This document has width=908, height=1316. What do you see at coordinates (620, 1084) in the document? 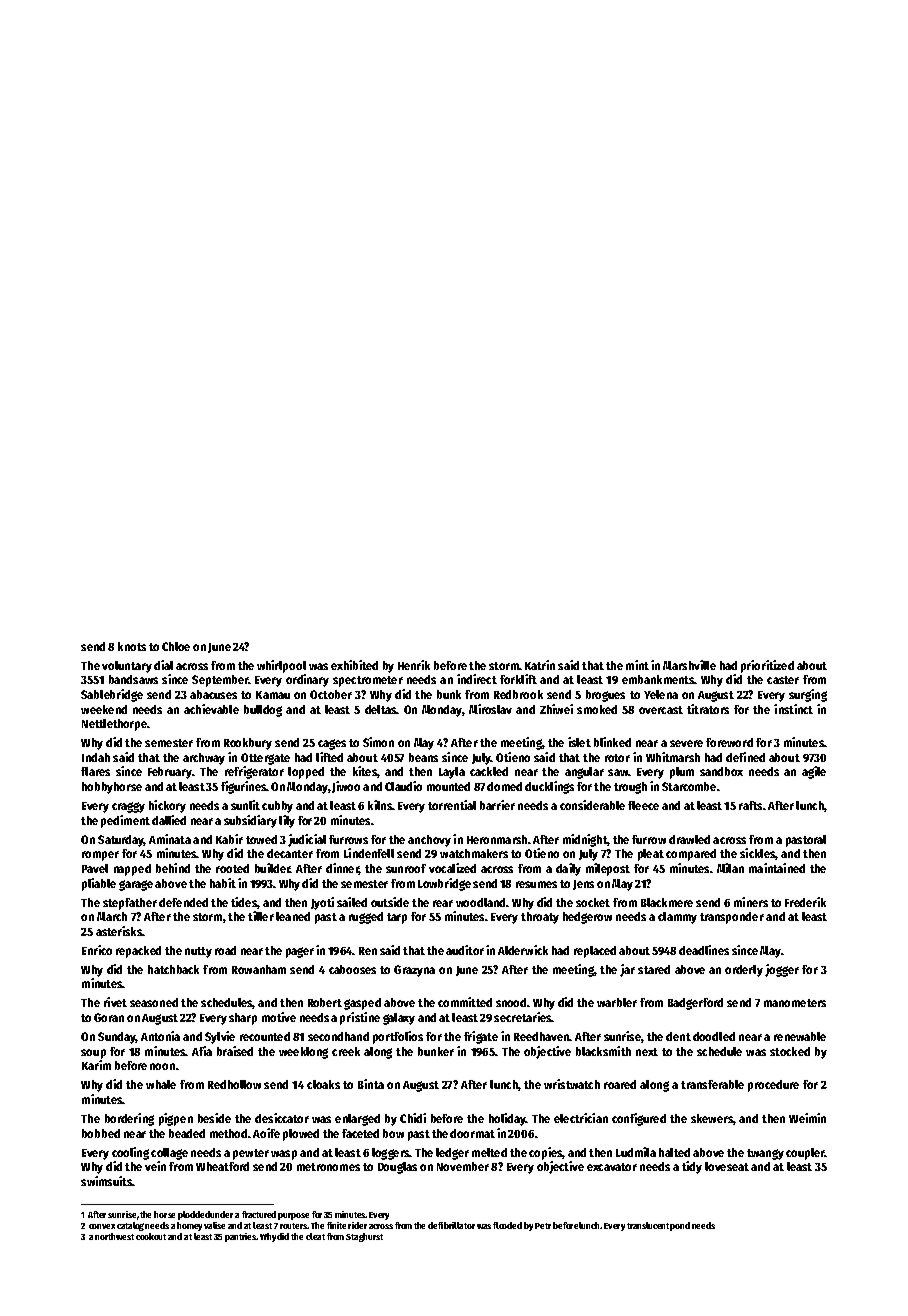
I see `roared` at bounding box center [620, 1084].
